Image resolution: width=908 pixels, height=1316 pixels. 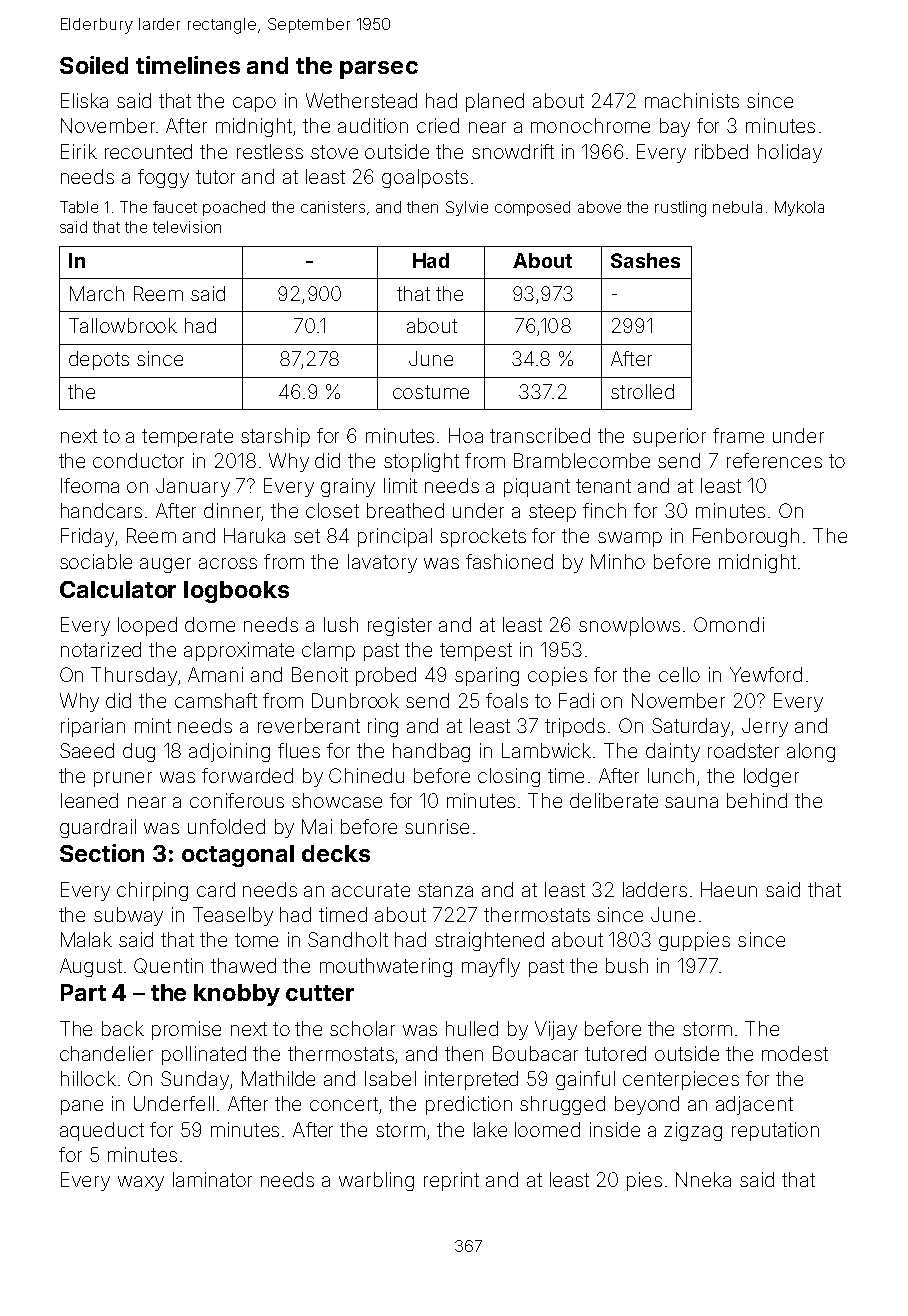 I want to click on Sashes, so click(x=645, y=260).
